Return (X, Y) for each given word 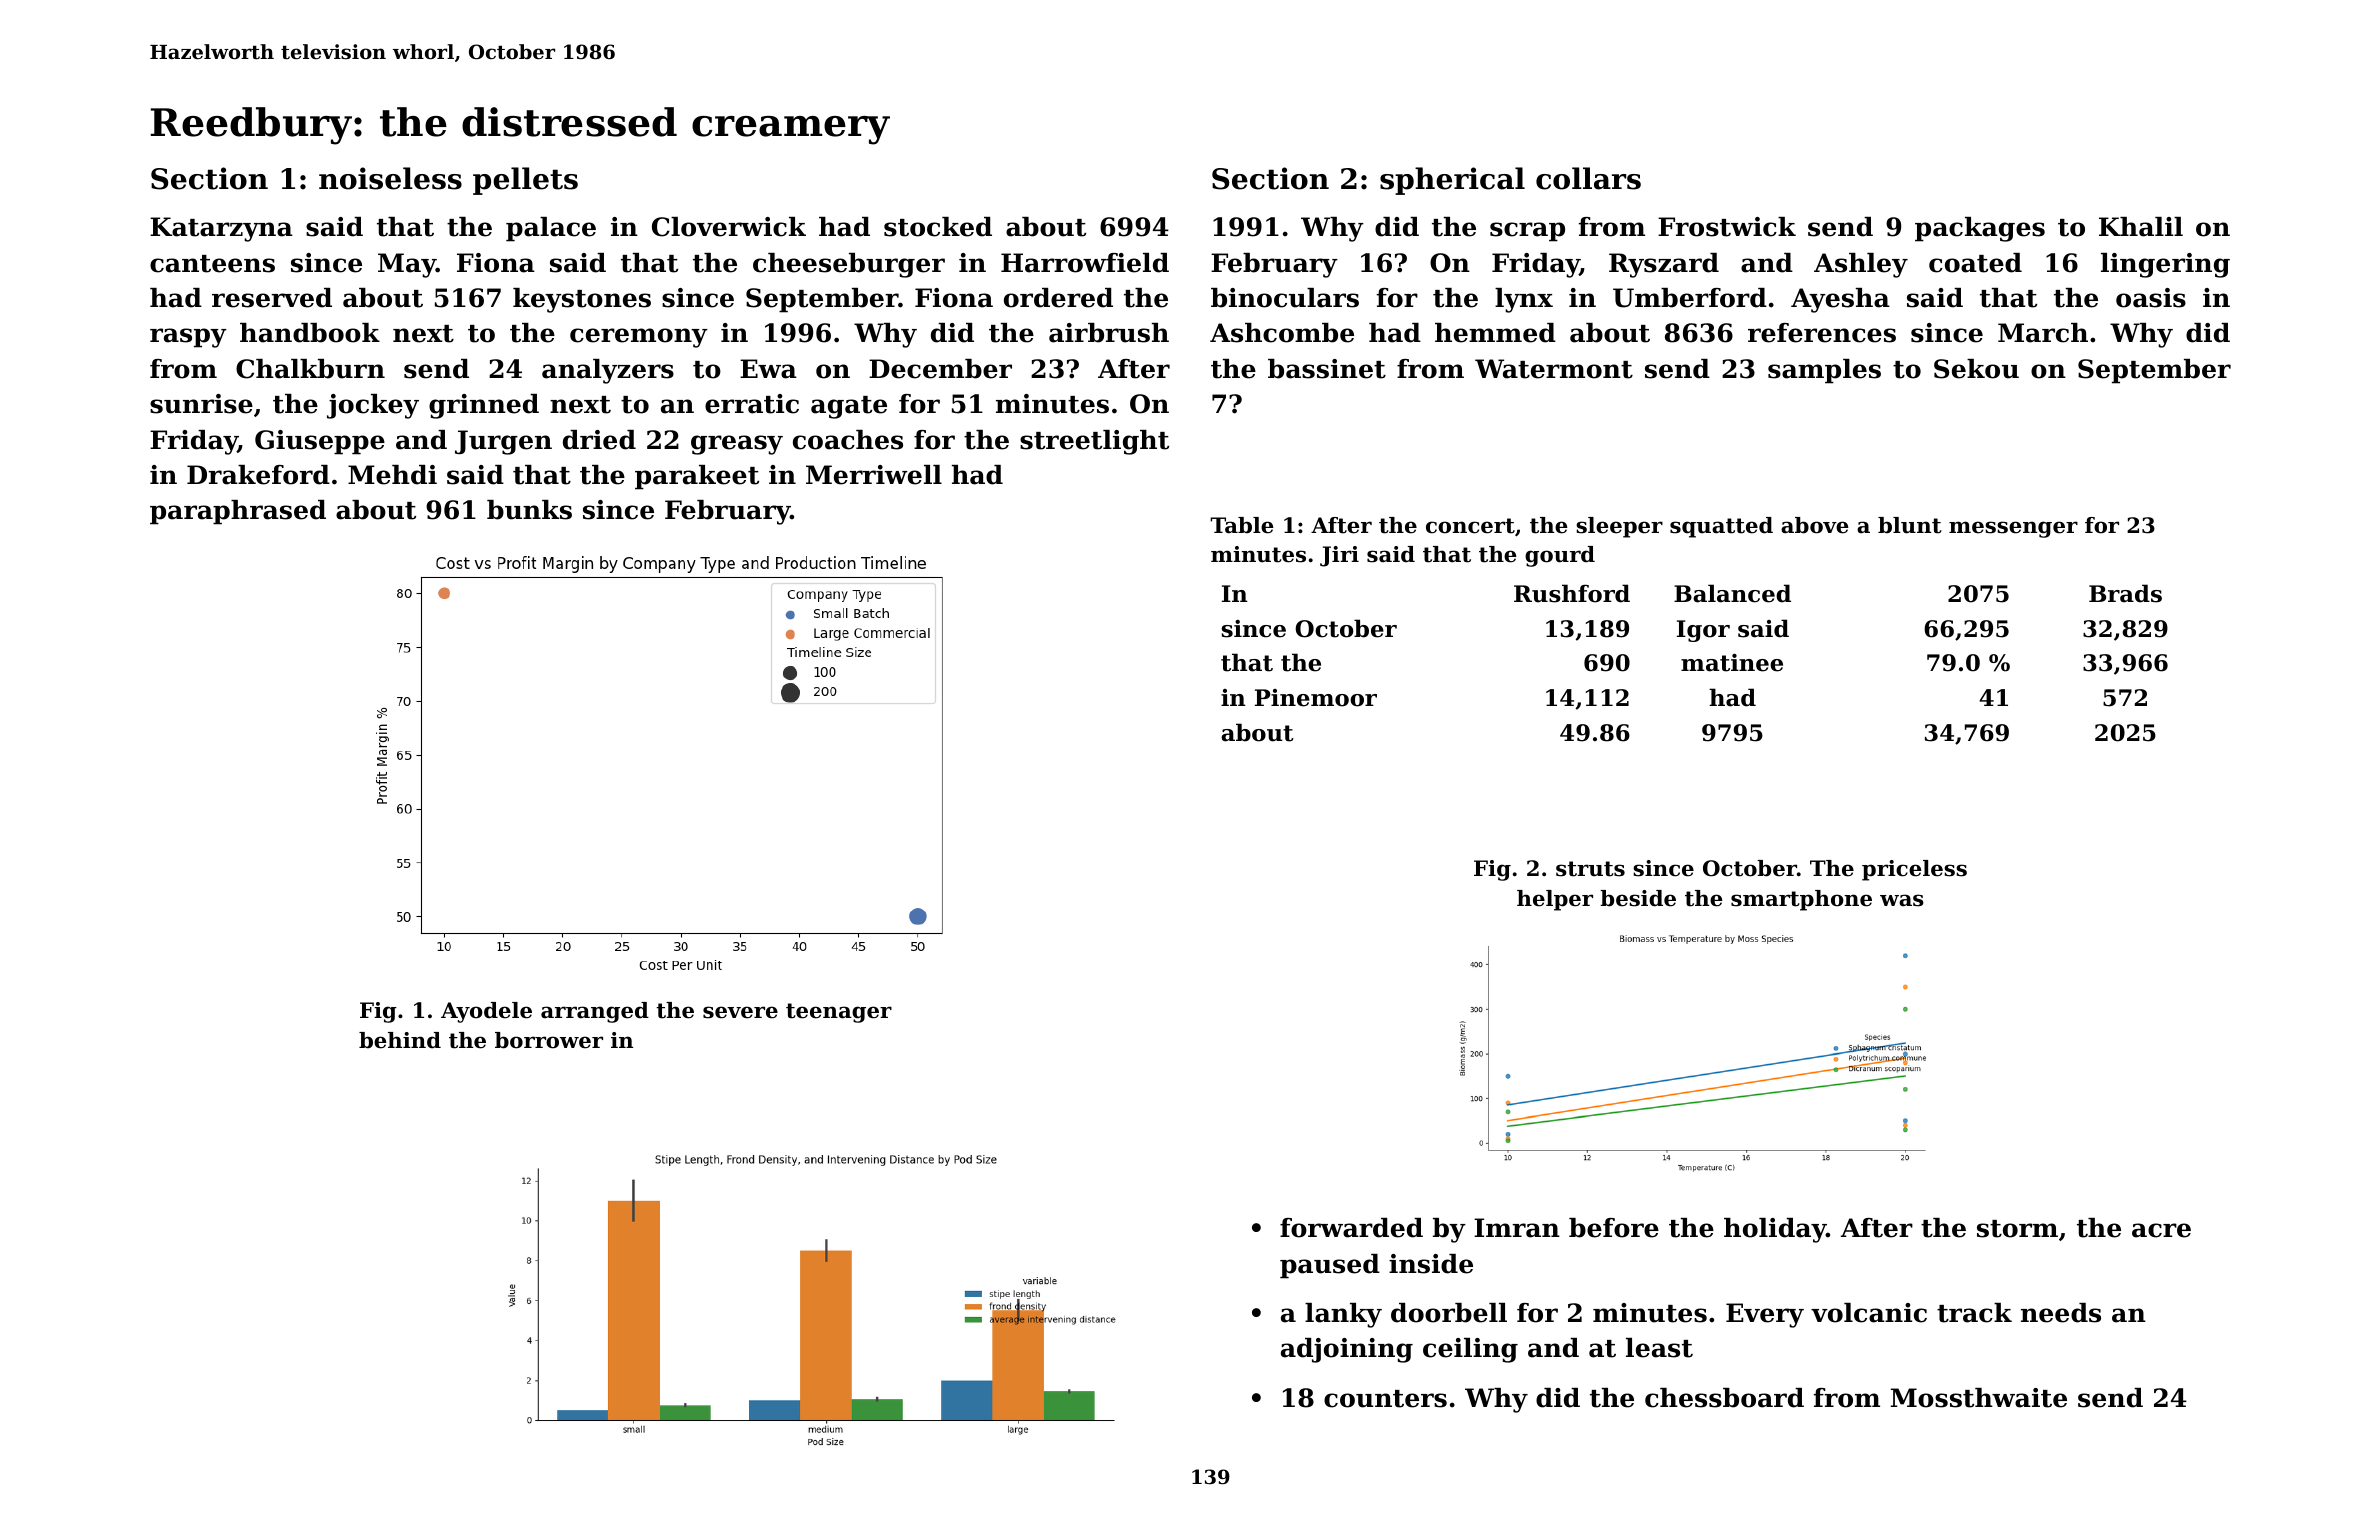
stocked (938, 227)
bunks (529, 510)
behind (400, 1040)
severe (740, 1012)
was (1902, 900)
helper (1555, 900)
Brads (2125, 593)
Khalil (2141, 227)
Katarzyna (221, 229)
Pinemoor (1316, 698)
